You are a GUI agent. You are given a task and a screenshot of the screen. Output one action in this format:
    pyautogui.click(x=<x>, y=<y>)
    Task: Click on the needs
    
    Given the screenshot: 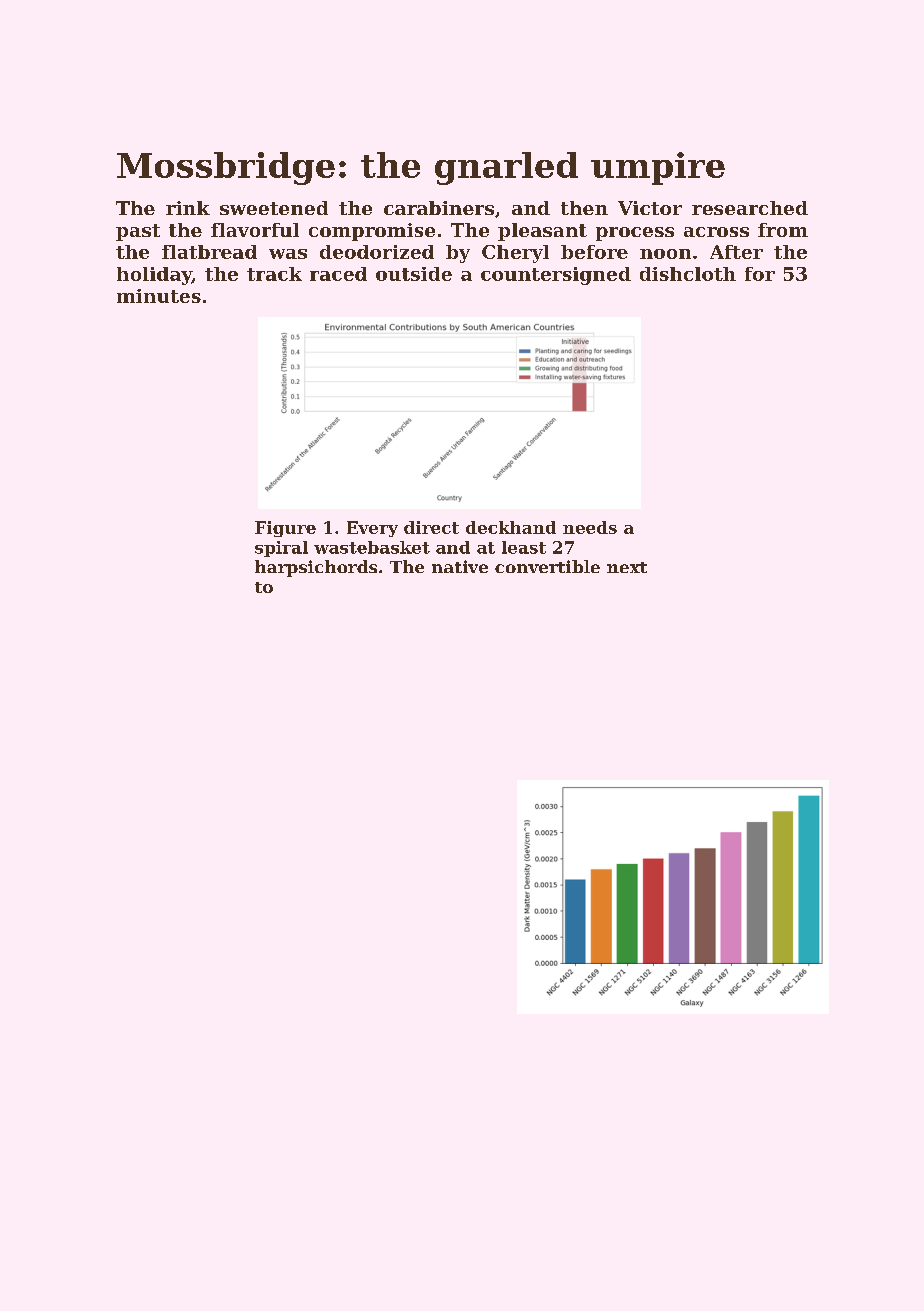 What is the action you would take?
    pyautogui.click(x=590, y=527)
